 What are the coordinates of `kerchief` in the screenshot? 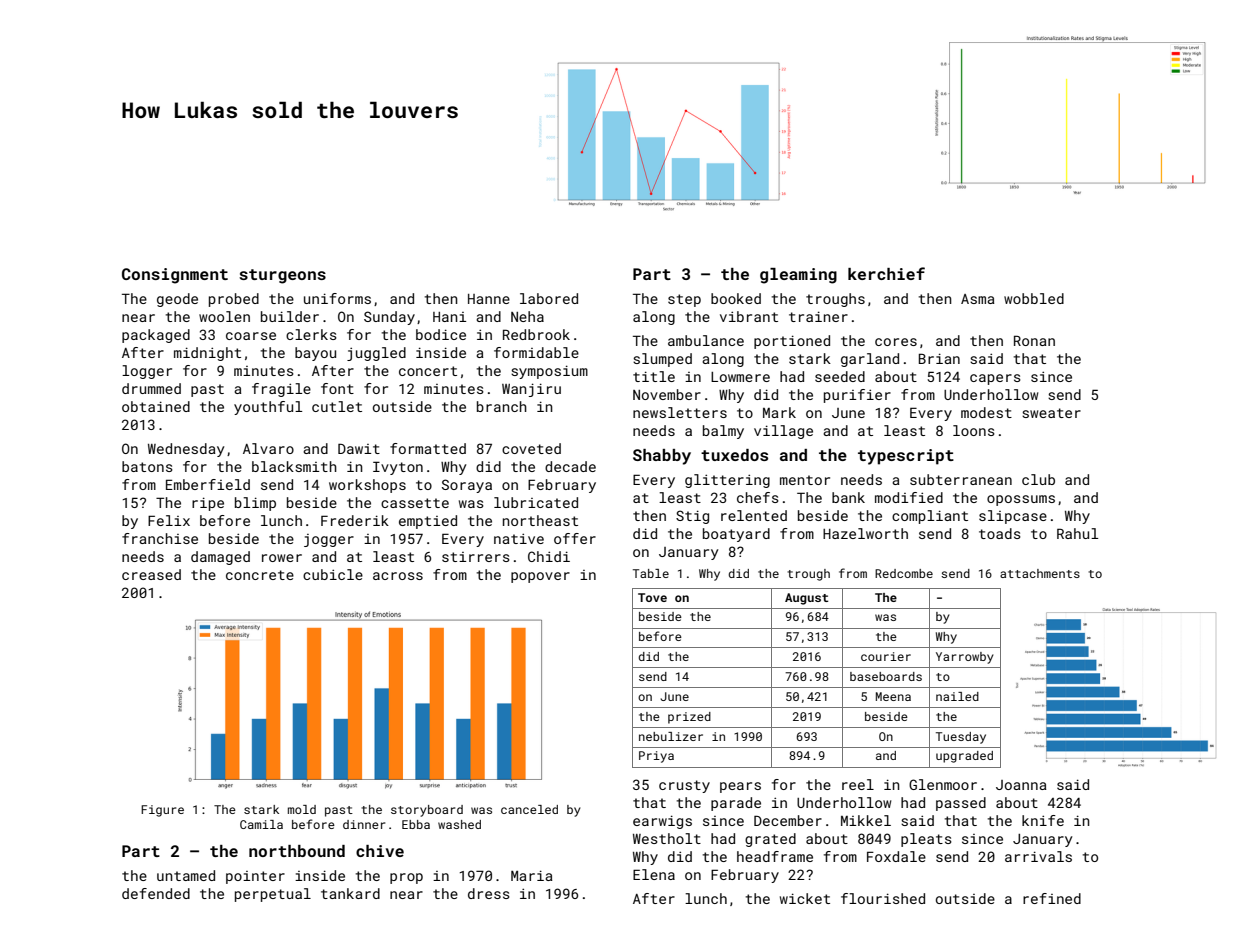 It's located at (886, 273).
